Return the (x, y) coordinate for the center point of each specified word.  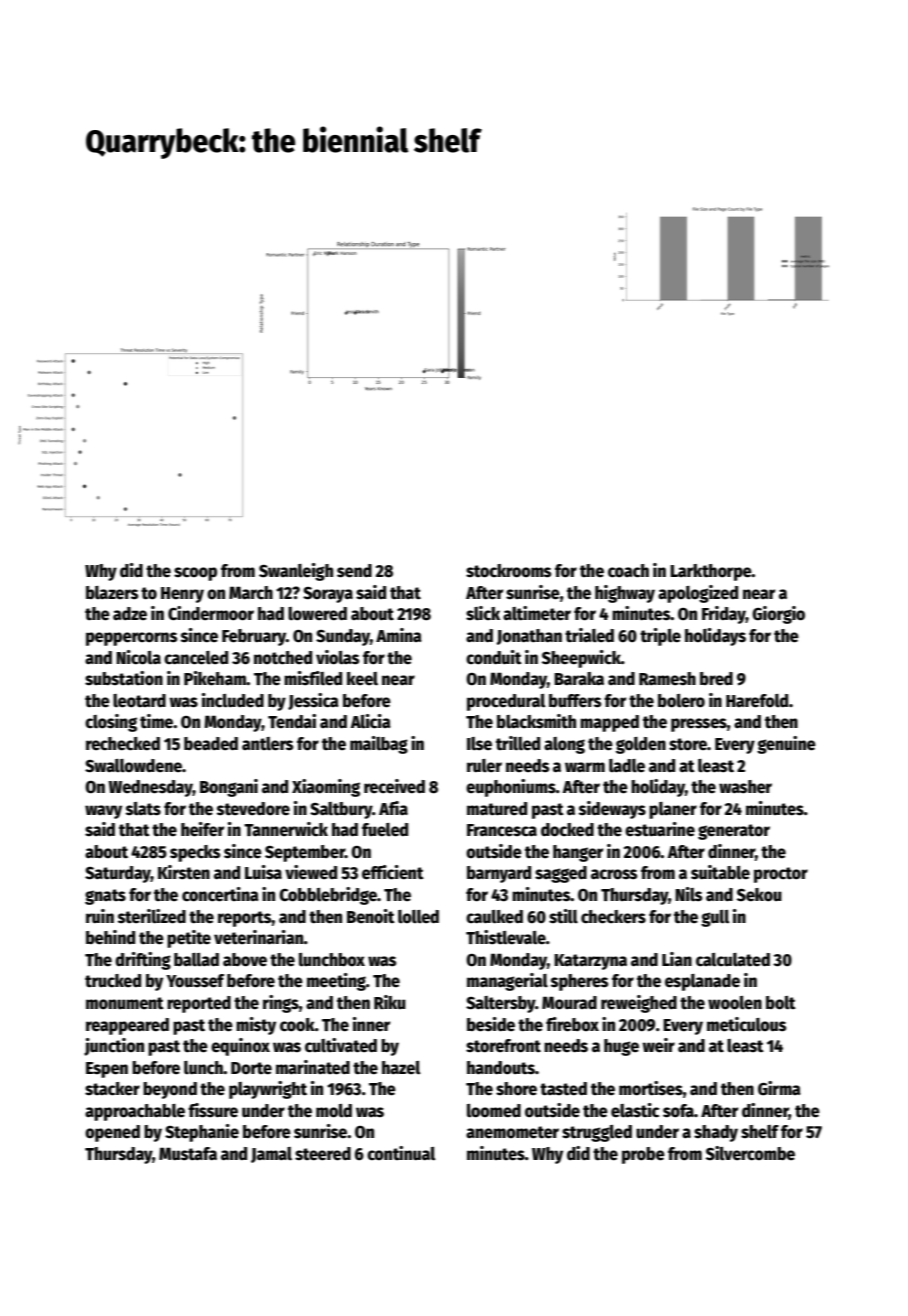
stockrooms (508, 571)
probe (643, 1155)
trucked (113, 981)
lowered (317, 614)
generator (734, 832)
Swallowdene (133, 766)
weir (658, 1045)
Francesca (502, 830)
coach (628, 571)
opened (112, 1133)
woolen (735, 1003)
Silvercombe (750, 1153)
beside (491, 1024)
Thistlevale (506, 937)
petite (189, 939)
